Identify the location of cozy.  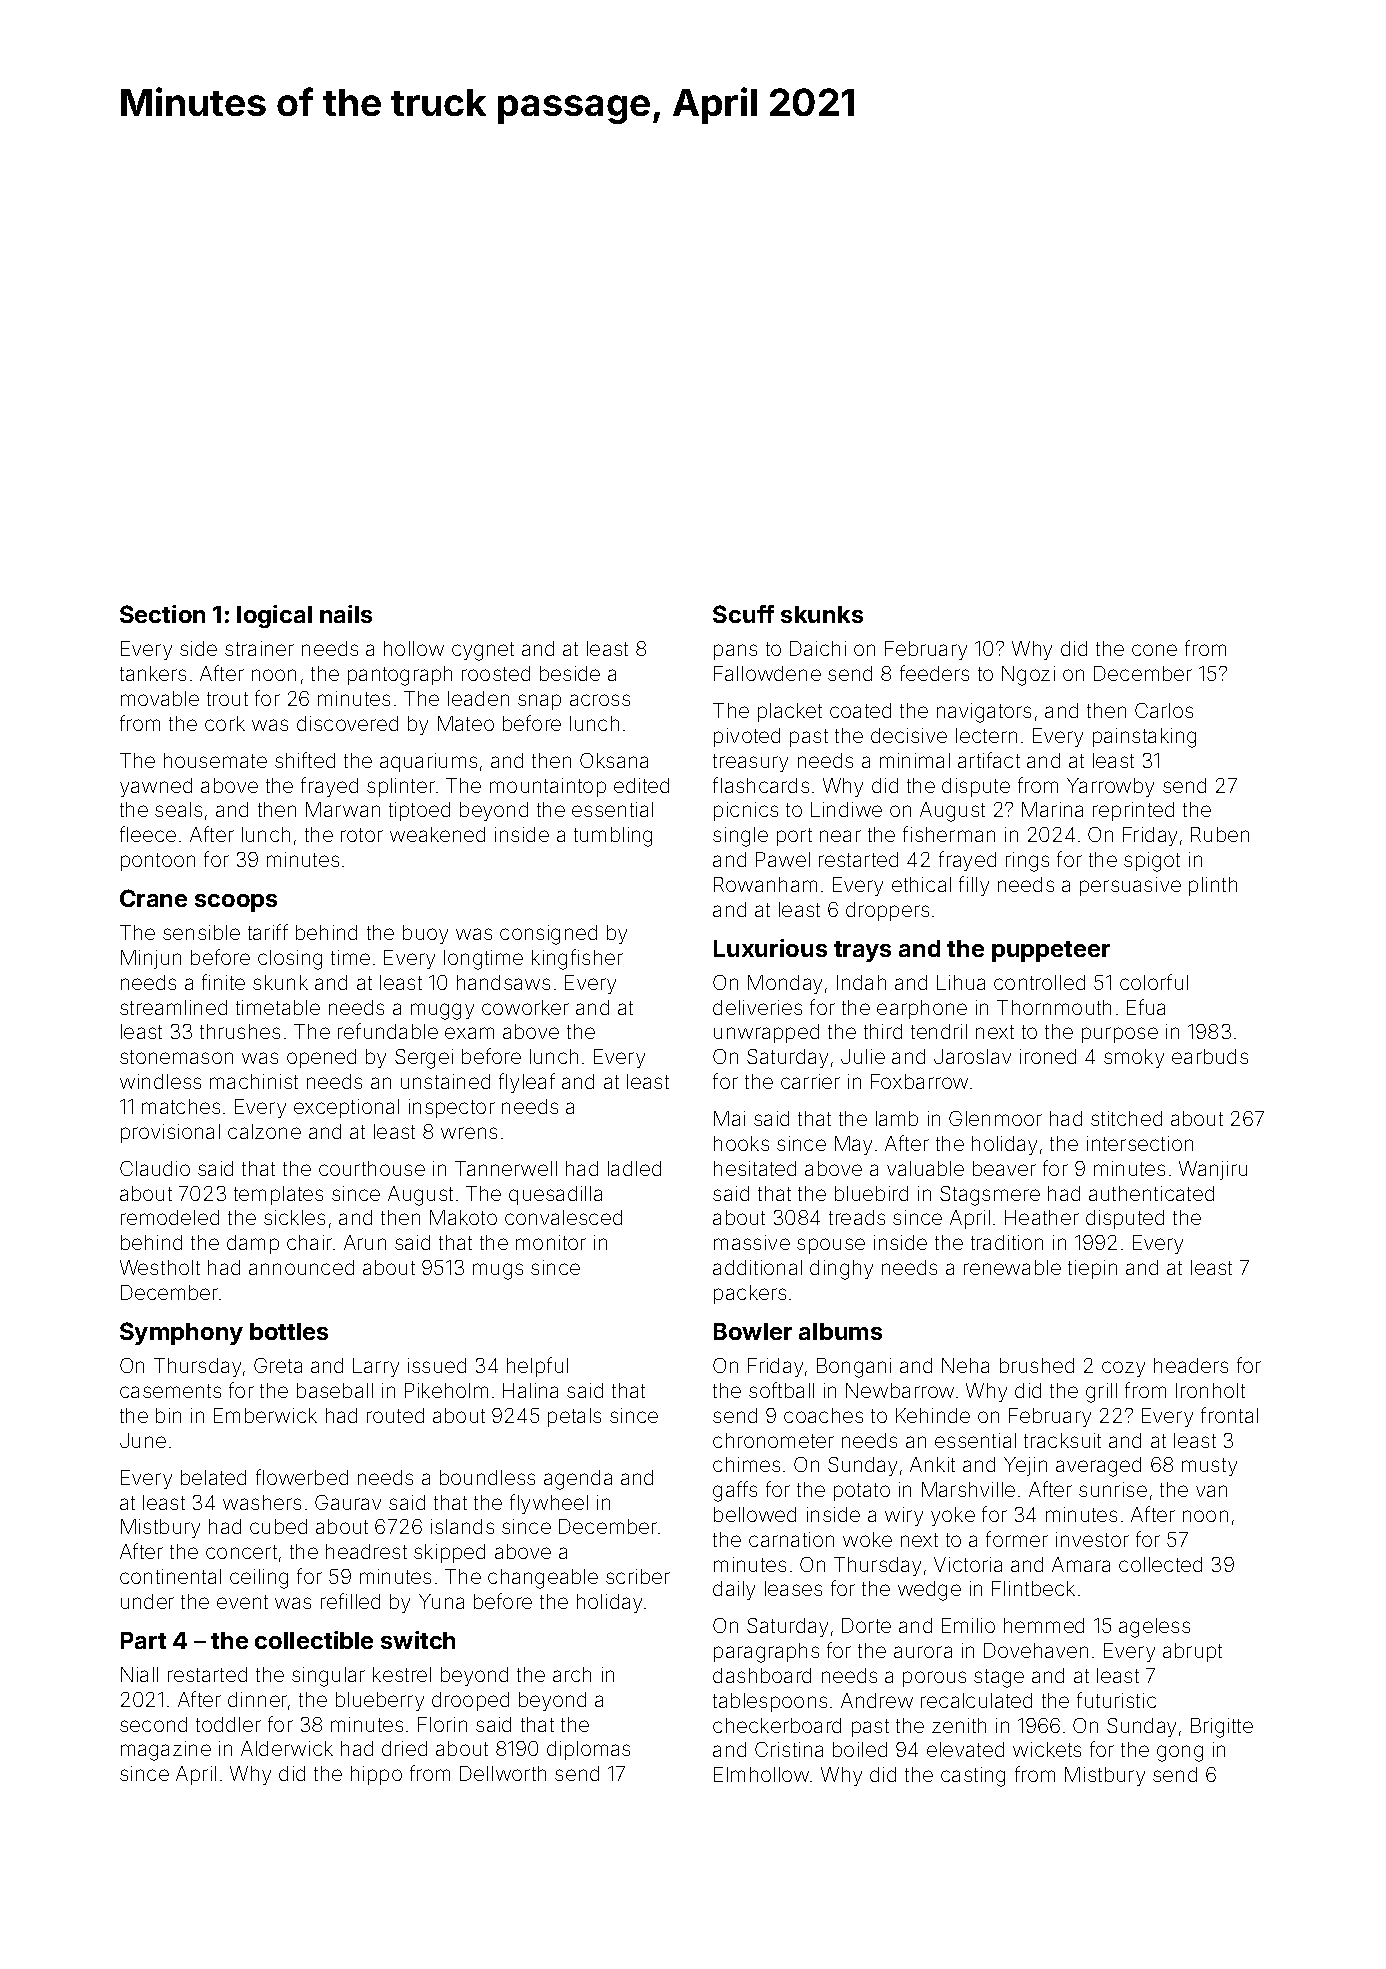
(1123, 1369).
